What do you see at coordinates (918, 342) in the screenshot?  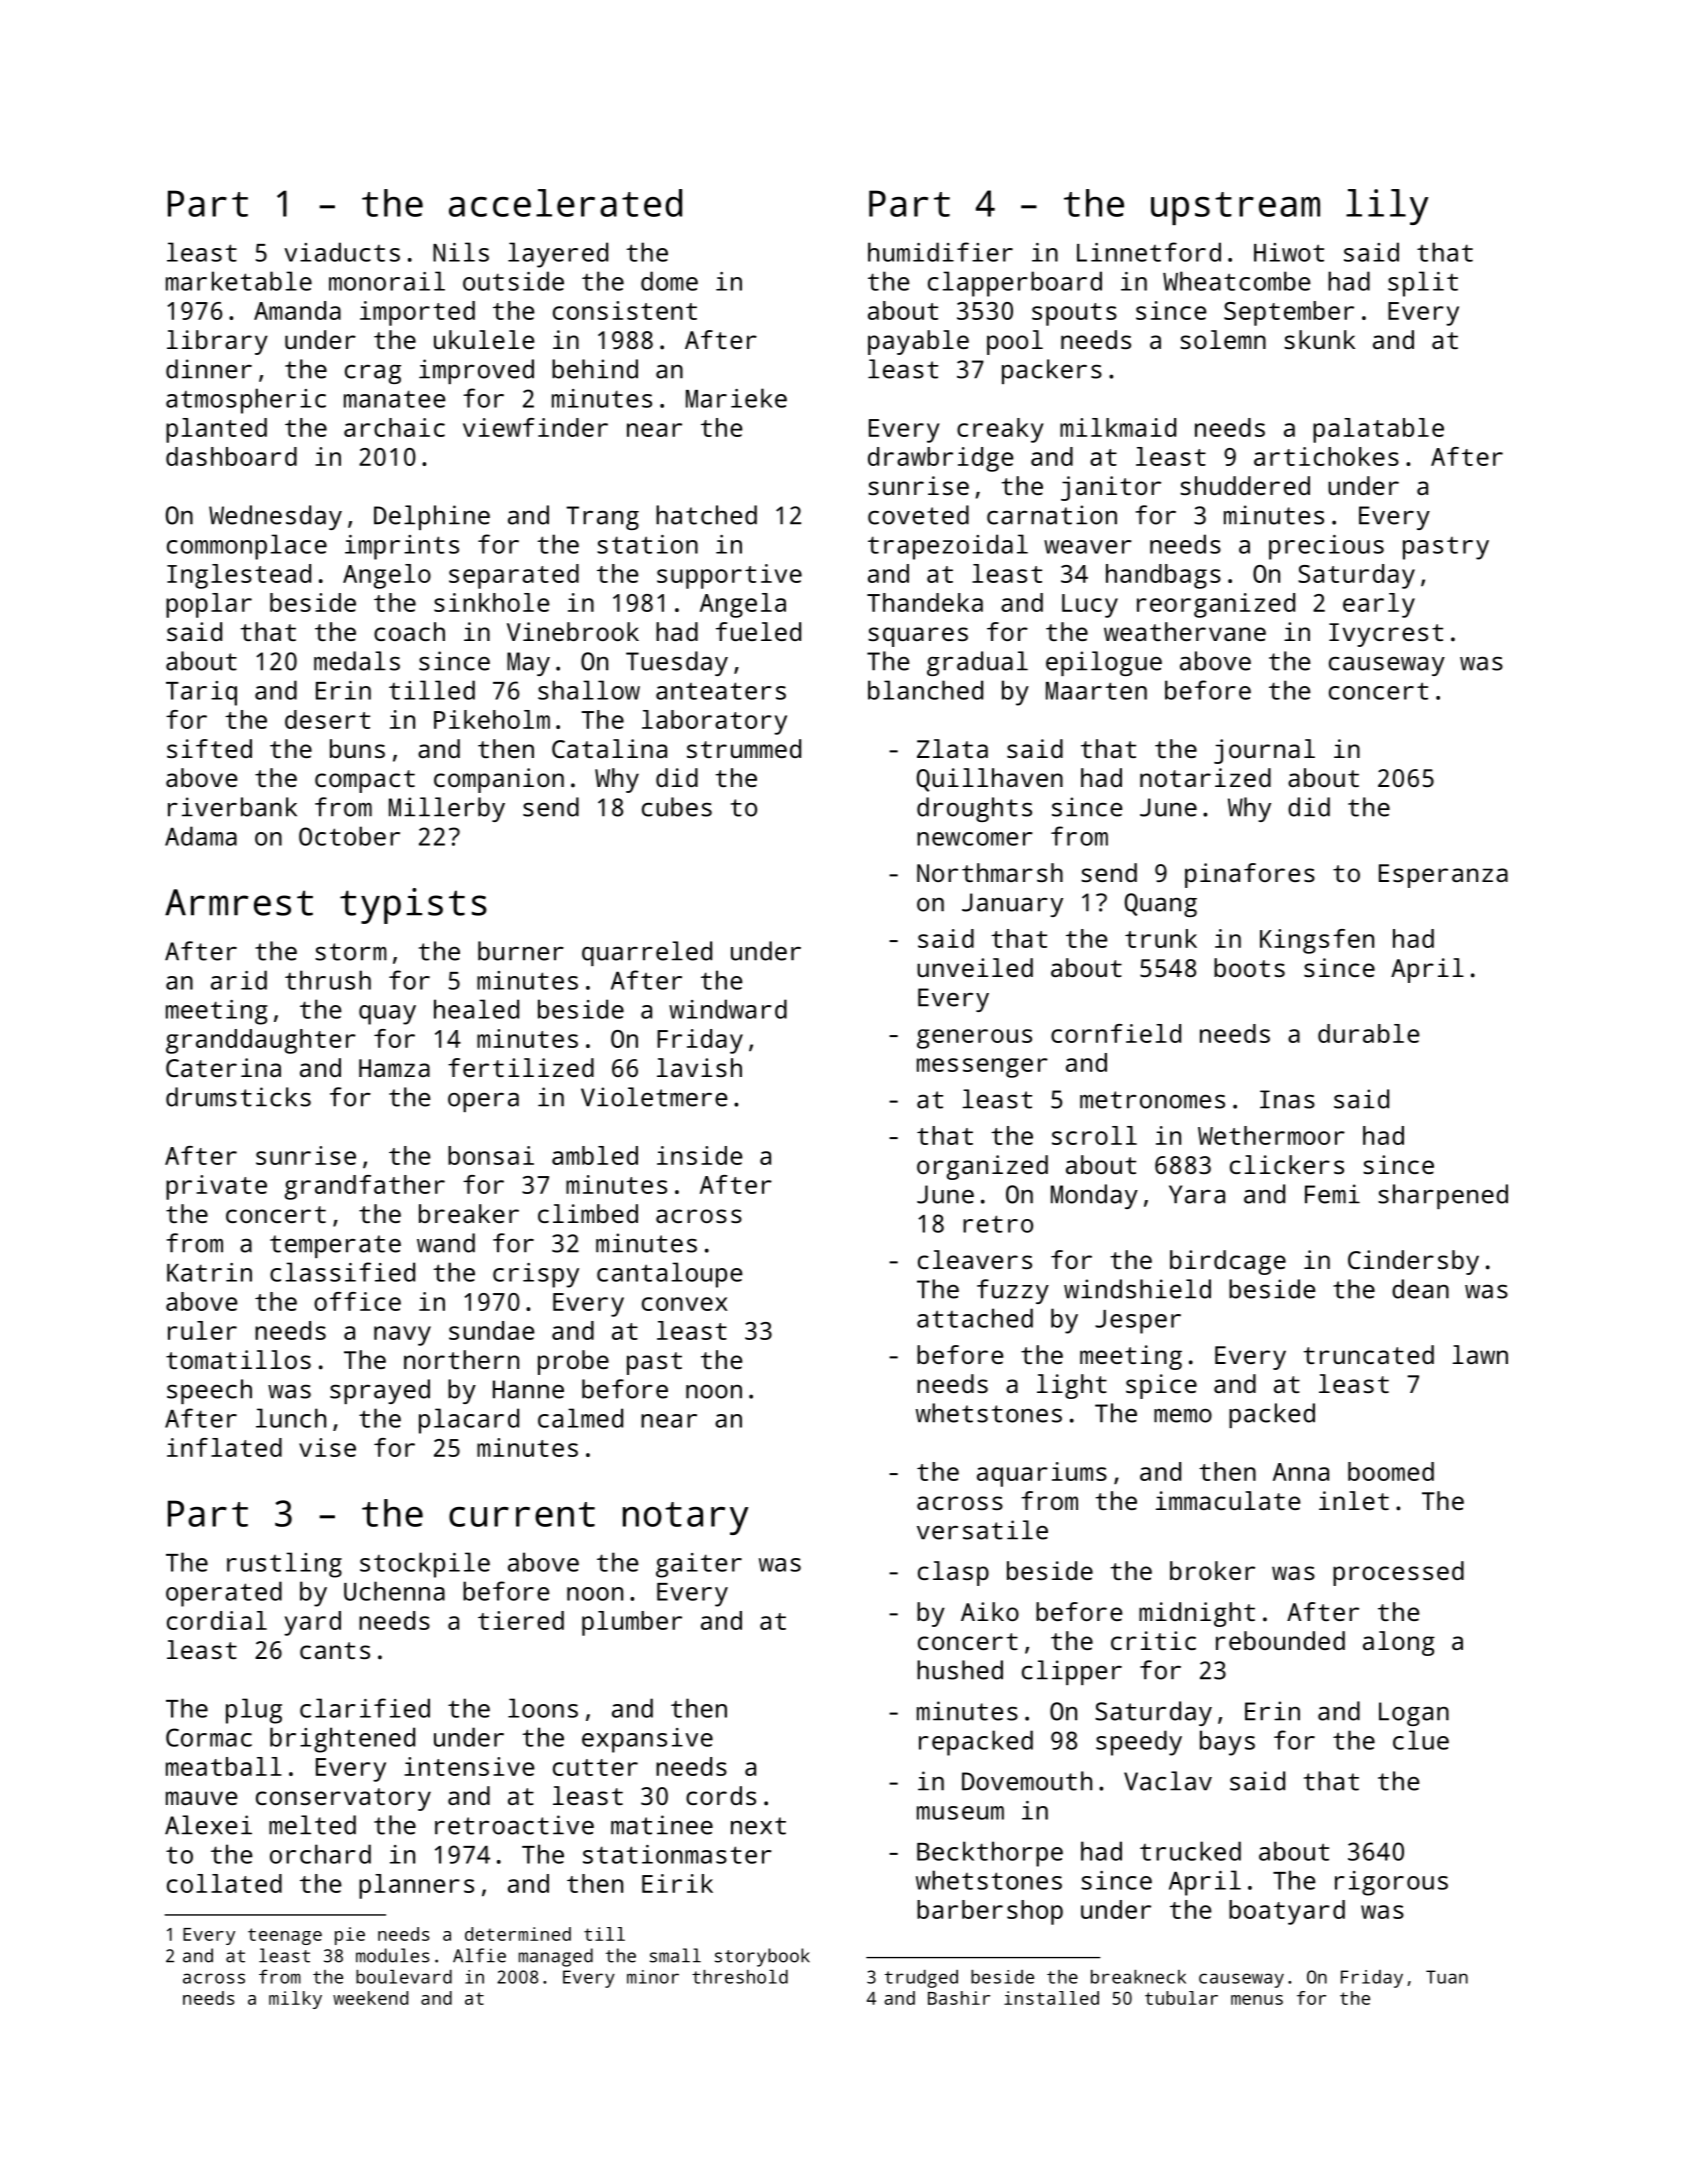 I see `payable` at bounding box center [918, 342].
